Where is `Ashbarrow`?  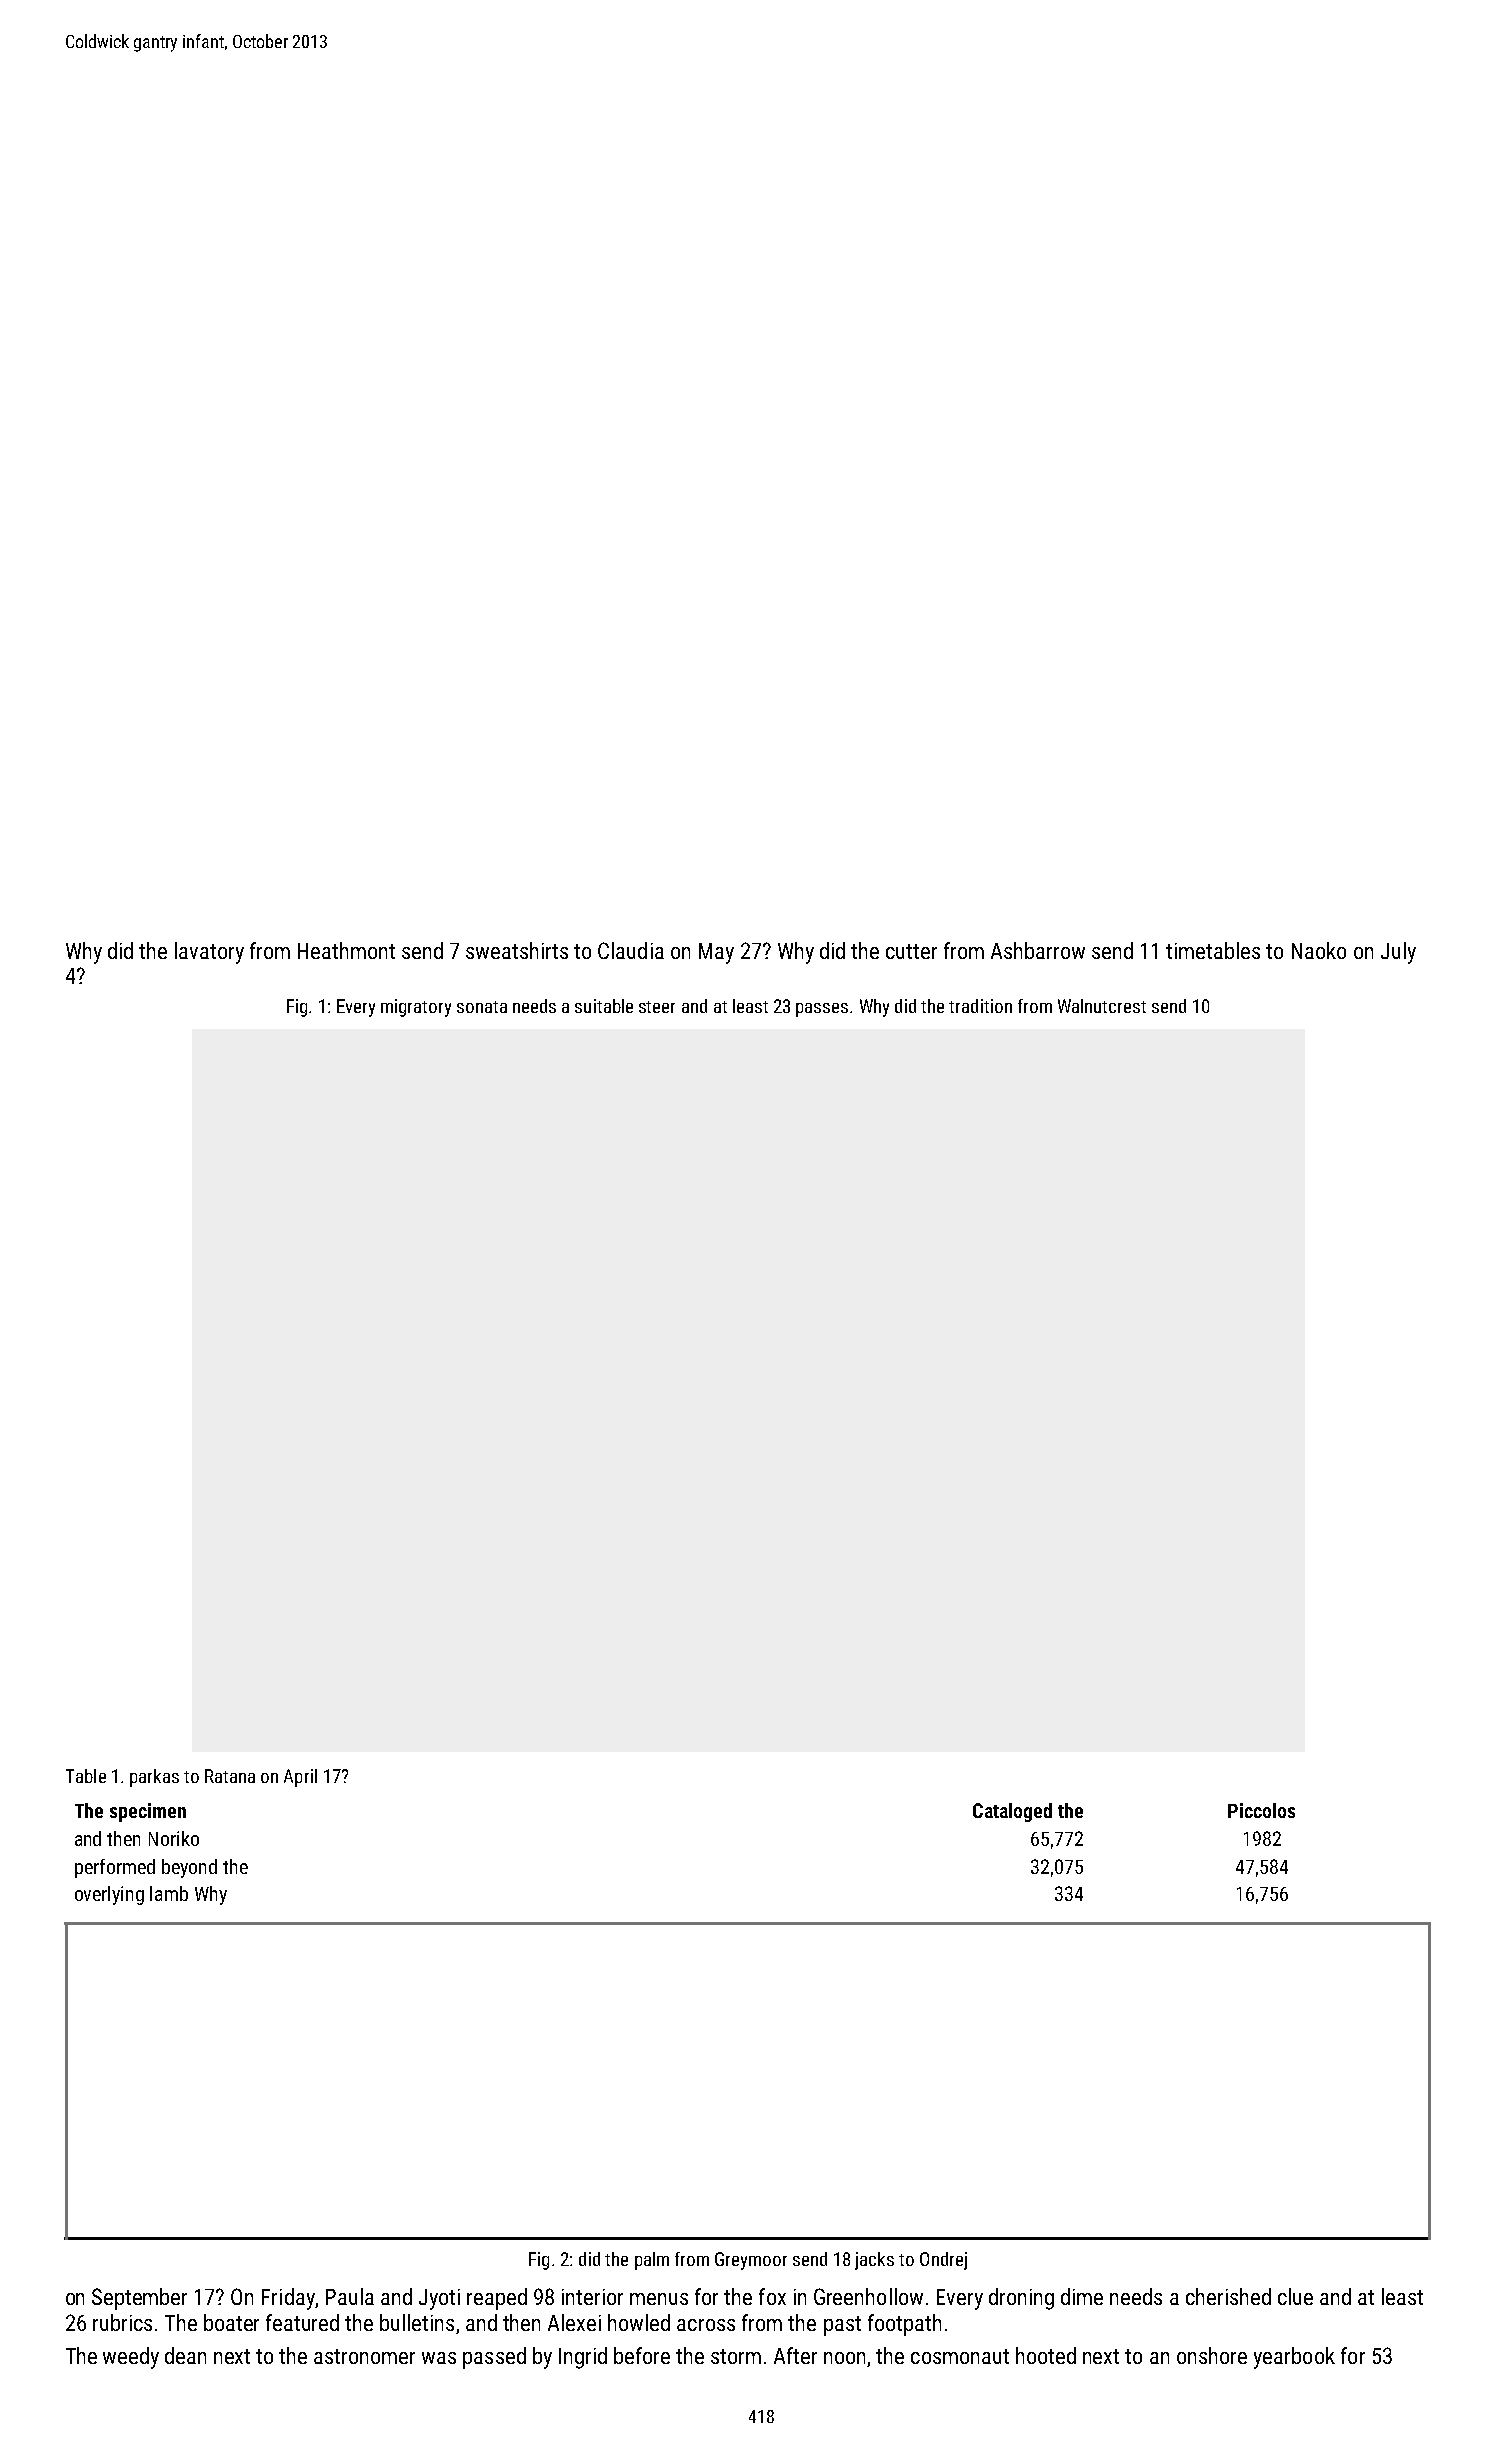 Ashbarrow is located at coordinates (1038, 950).
